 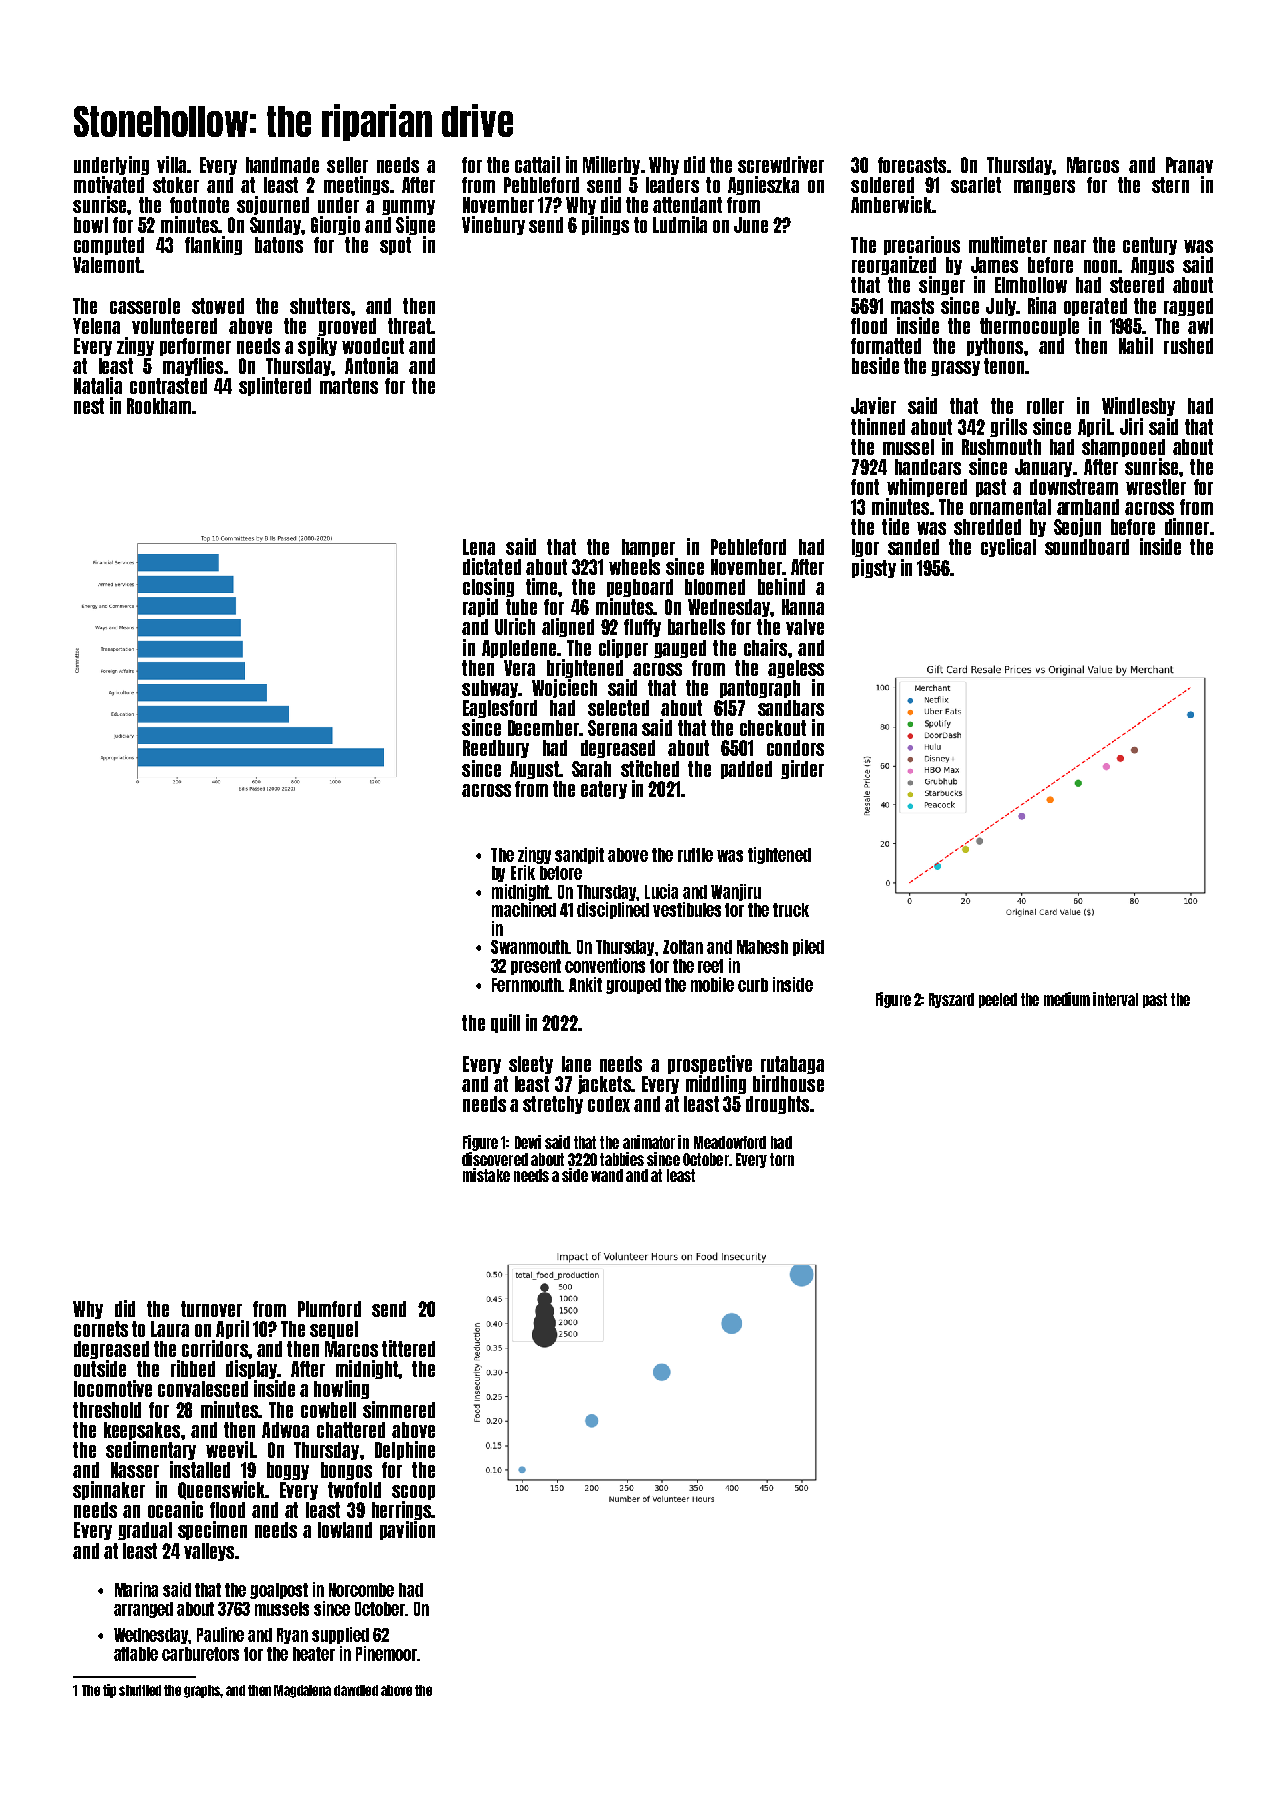 I want to click on Javier, so click(x=873, y=405).
